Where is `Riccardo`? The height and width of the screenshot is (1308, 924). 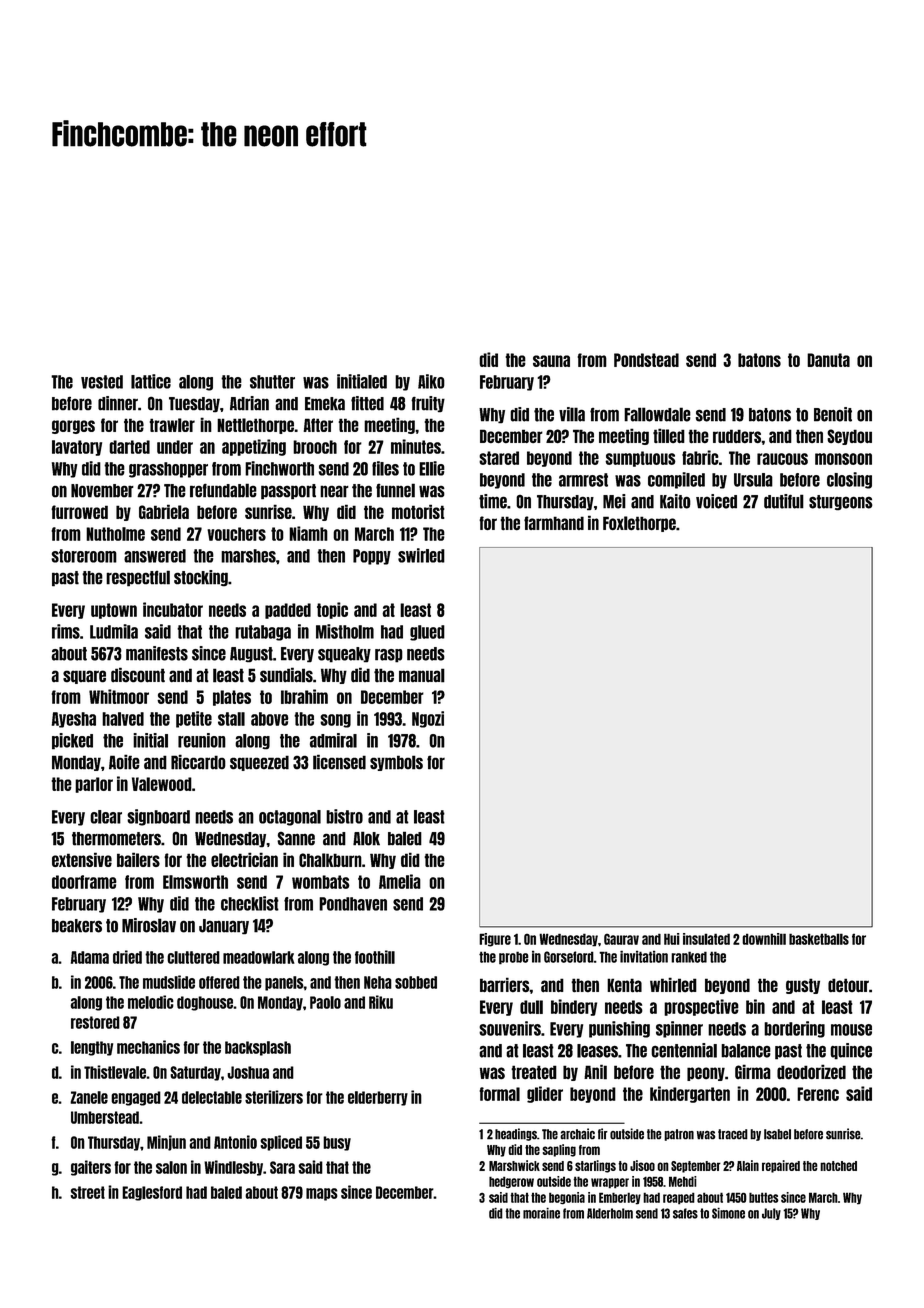 Riccardo is located at coordinates (198, 762).
